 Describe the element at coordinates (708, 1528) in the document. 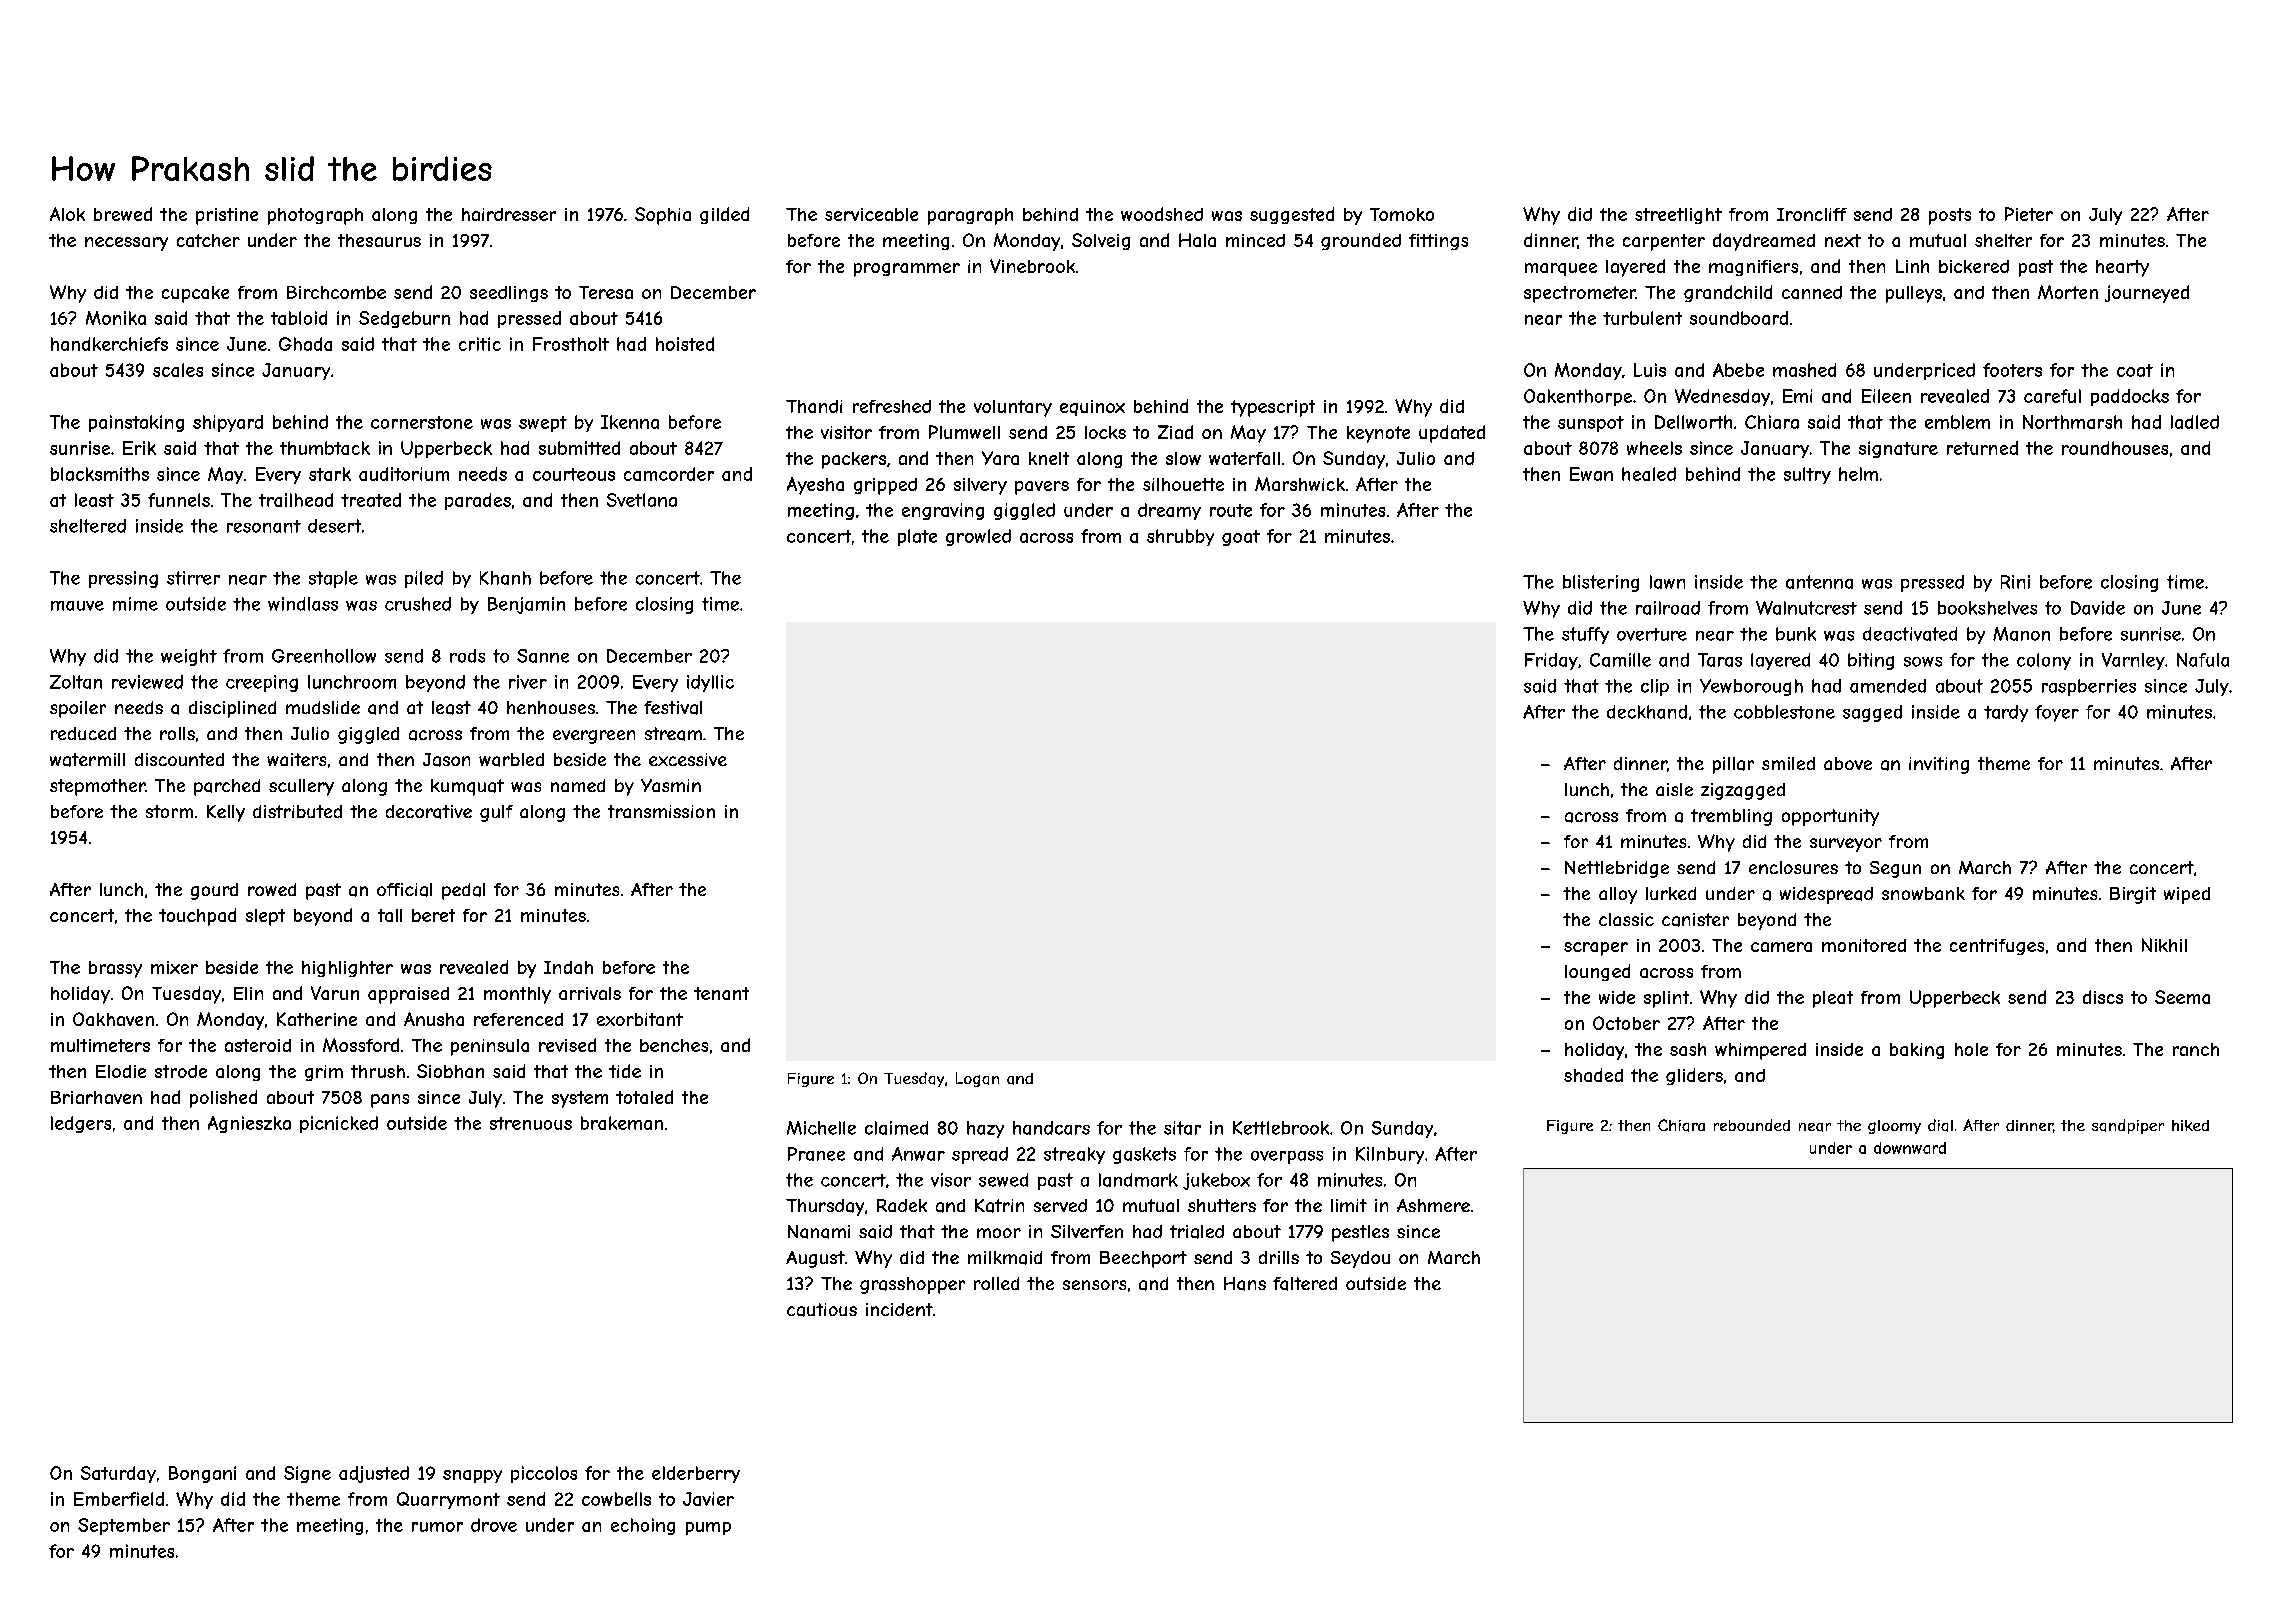

I see `pump` at that location.
